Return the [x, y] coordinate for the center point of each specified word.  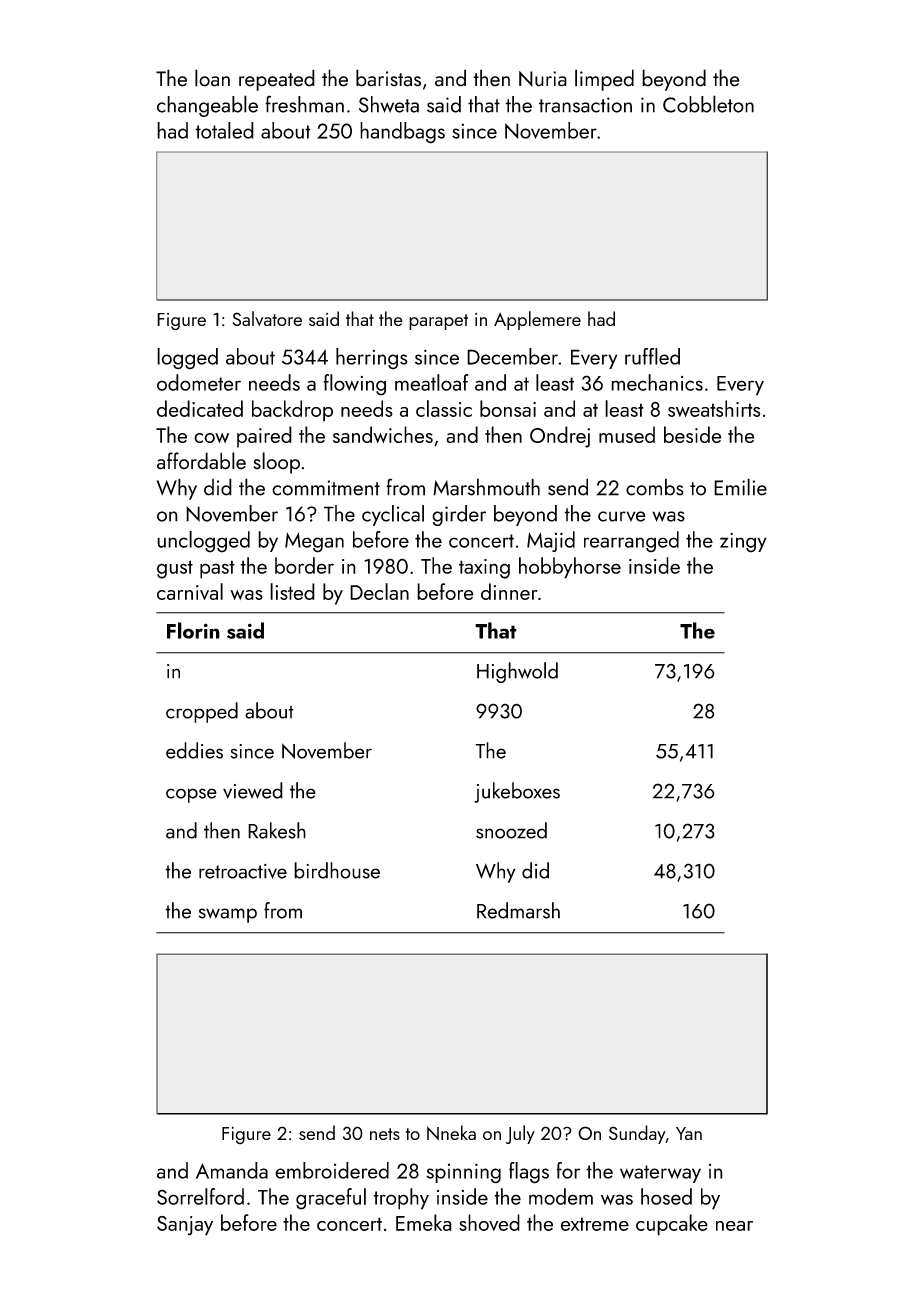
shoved [489, 1222]
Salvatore [267, 318]
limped [604, 80]
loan [212, 78]
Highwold [517, 672]
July [520, 1134]
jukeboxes [517, 792]
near [734, 1226]
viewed [253, 790]
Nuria [543, 79]
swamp [228, 915]
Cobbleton [708, 104]
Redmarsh [518, 910]
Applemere [537, 320]
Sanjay [185, 1226]
